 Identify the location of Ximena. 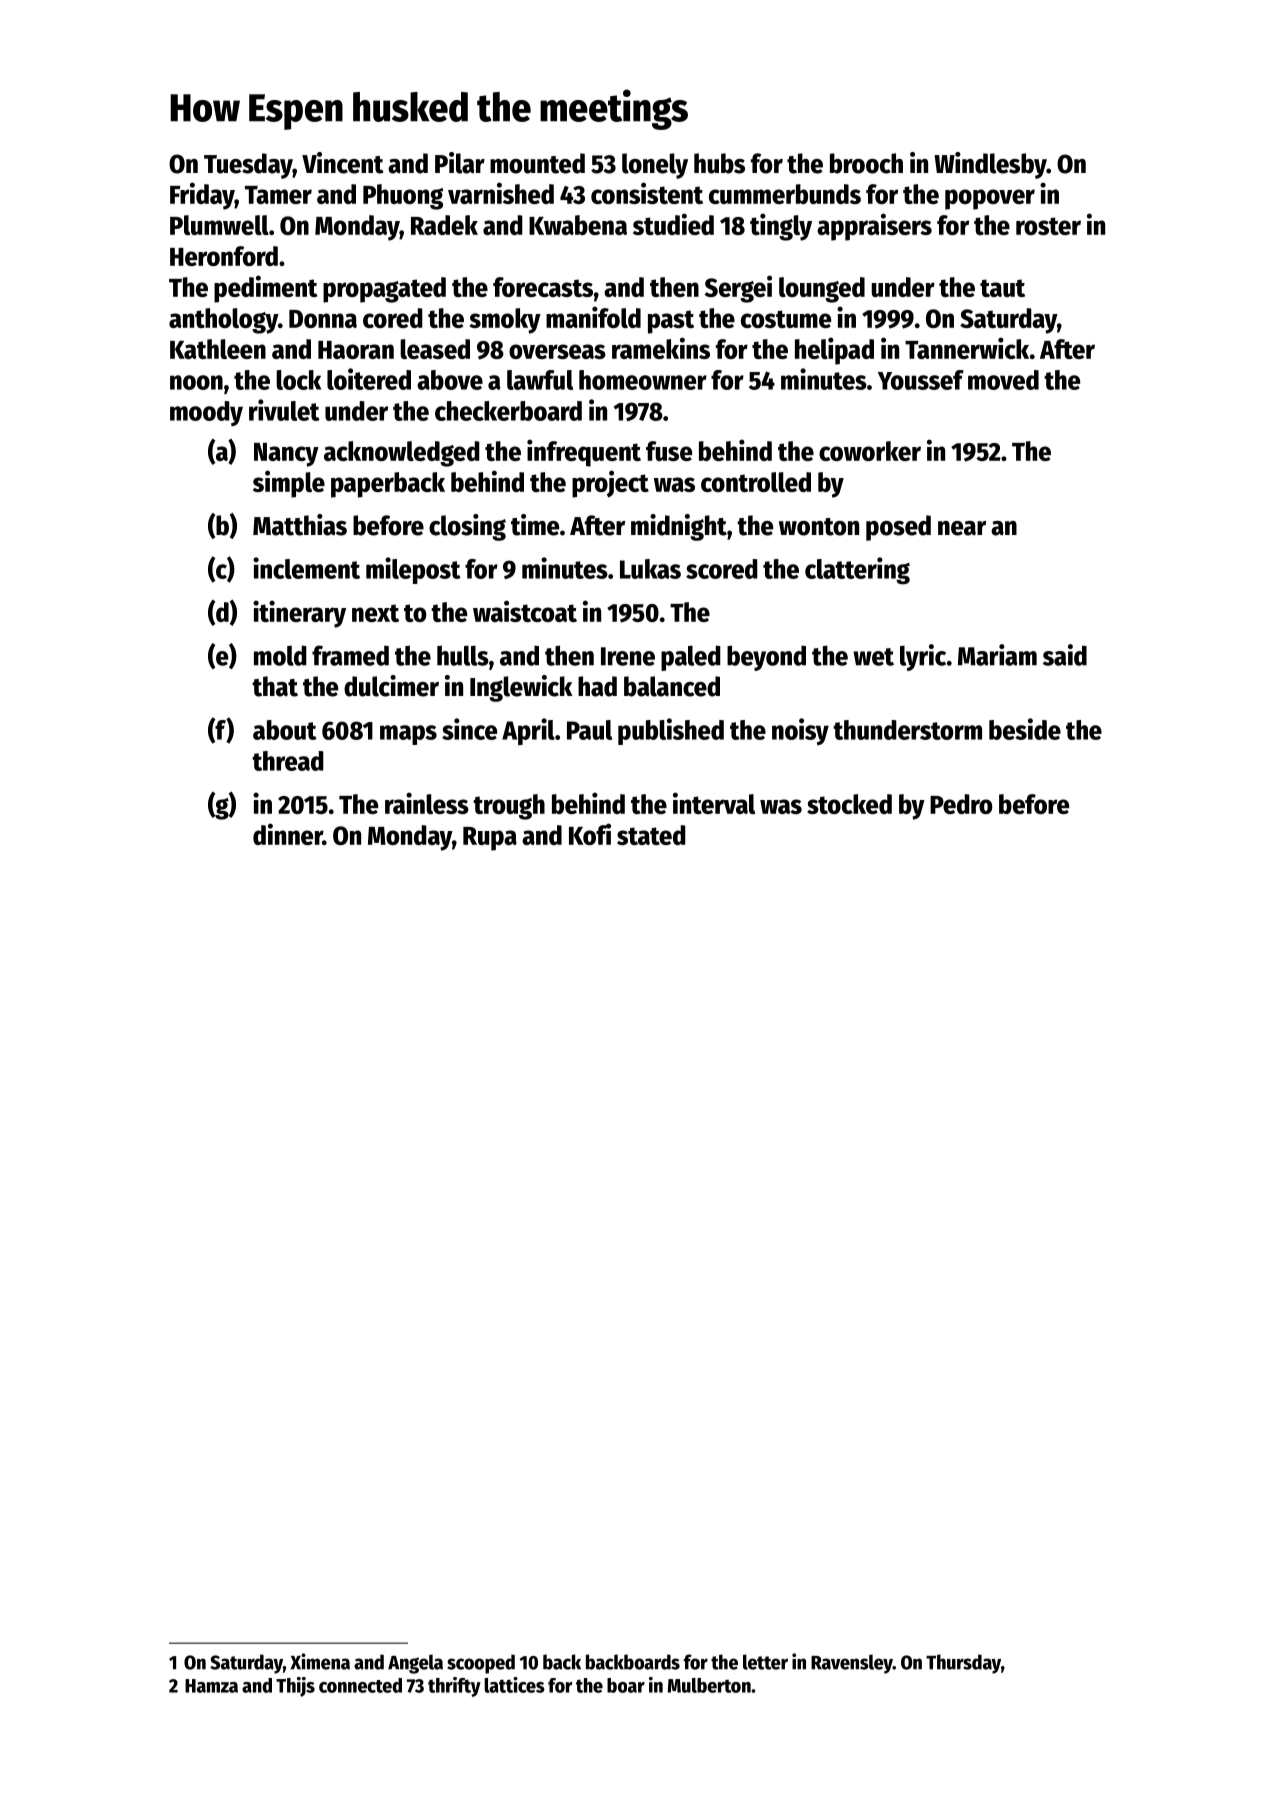
(320, 1661).
